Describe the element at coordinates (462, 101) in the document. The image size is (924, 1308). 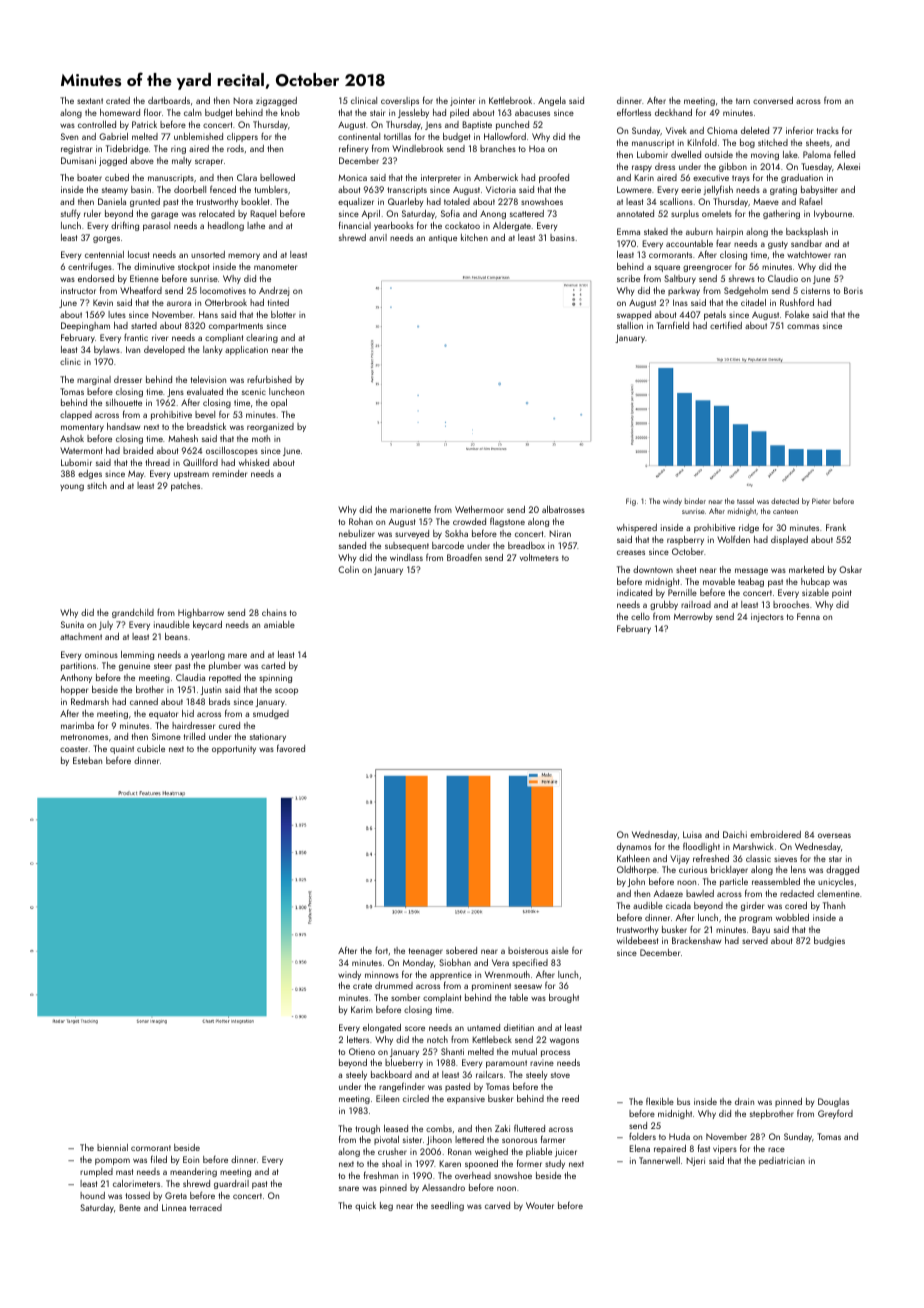
I see `jointer` at that location.
